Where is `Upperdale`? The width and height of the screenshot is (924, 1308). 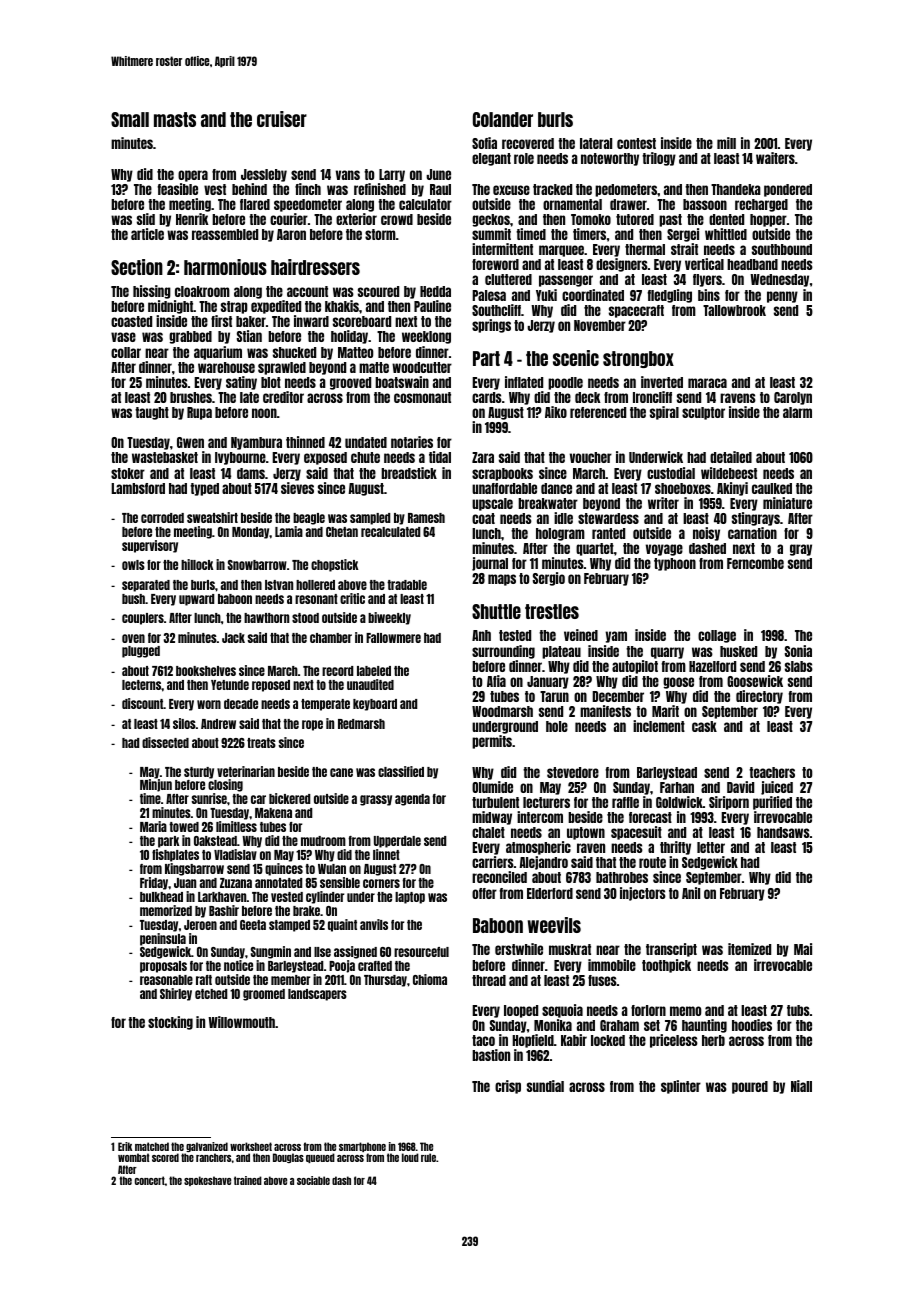
Upperdale is located at coordinates (397, 842).
